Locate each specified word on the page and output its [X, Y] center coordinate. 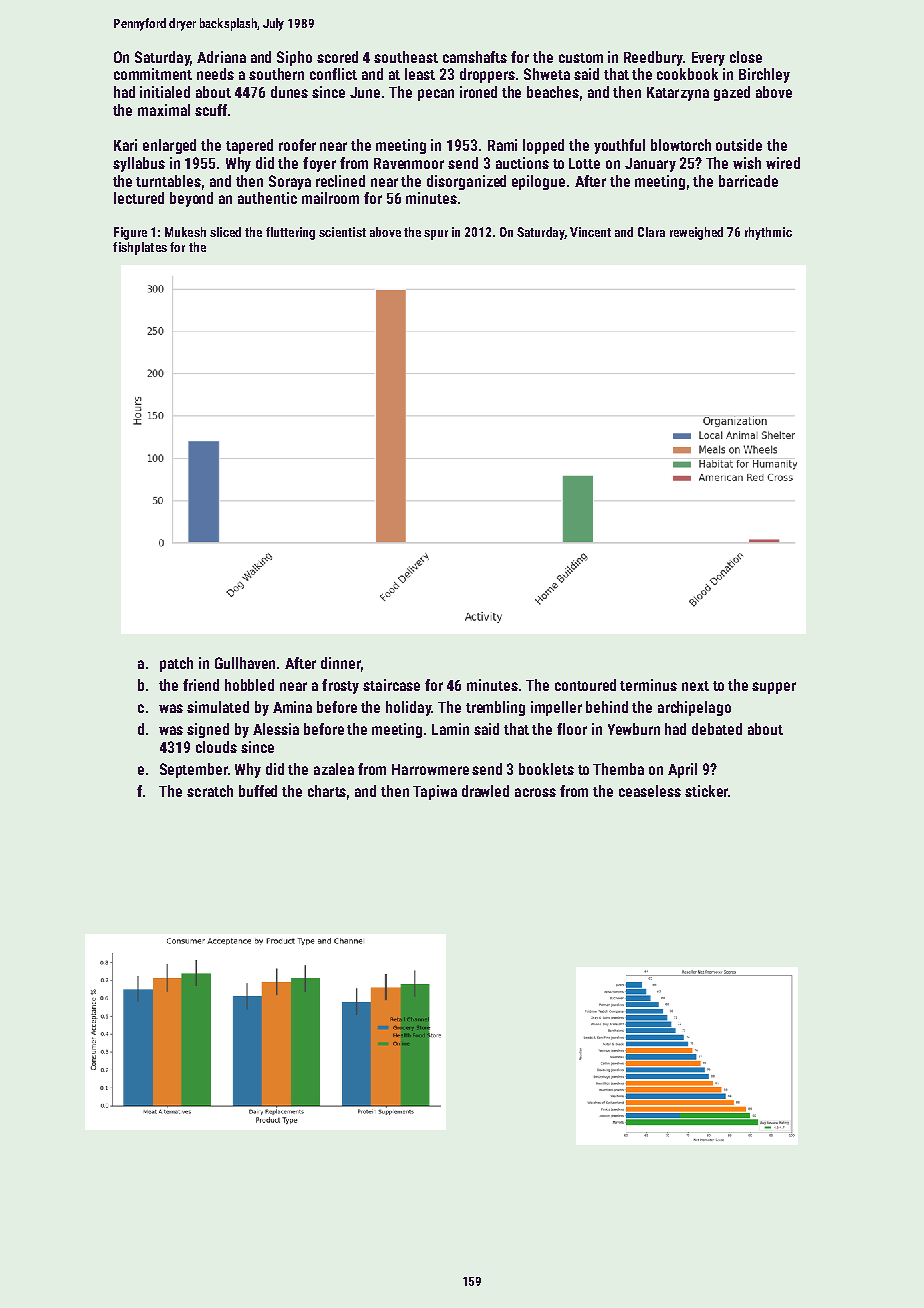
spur [436, 235]
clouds [216, 747]
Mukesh [185, 232]
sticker [706, 791]
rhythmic [768, 233]
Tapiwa [435, 792]
